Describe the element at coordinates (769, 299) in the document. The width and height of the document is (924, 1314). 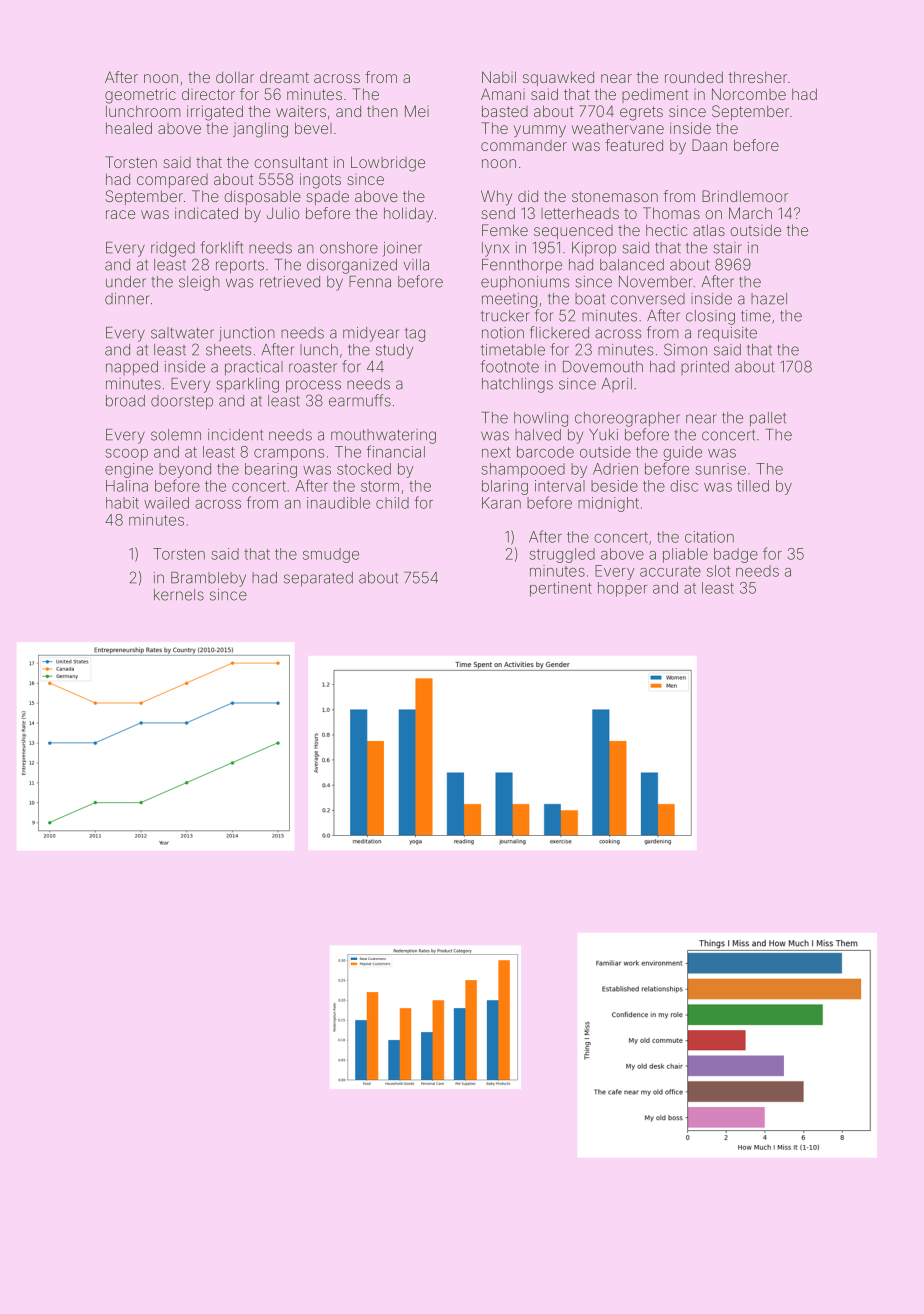
I see `hazel` at that location.
